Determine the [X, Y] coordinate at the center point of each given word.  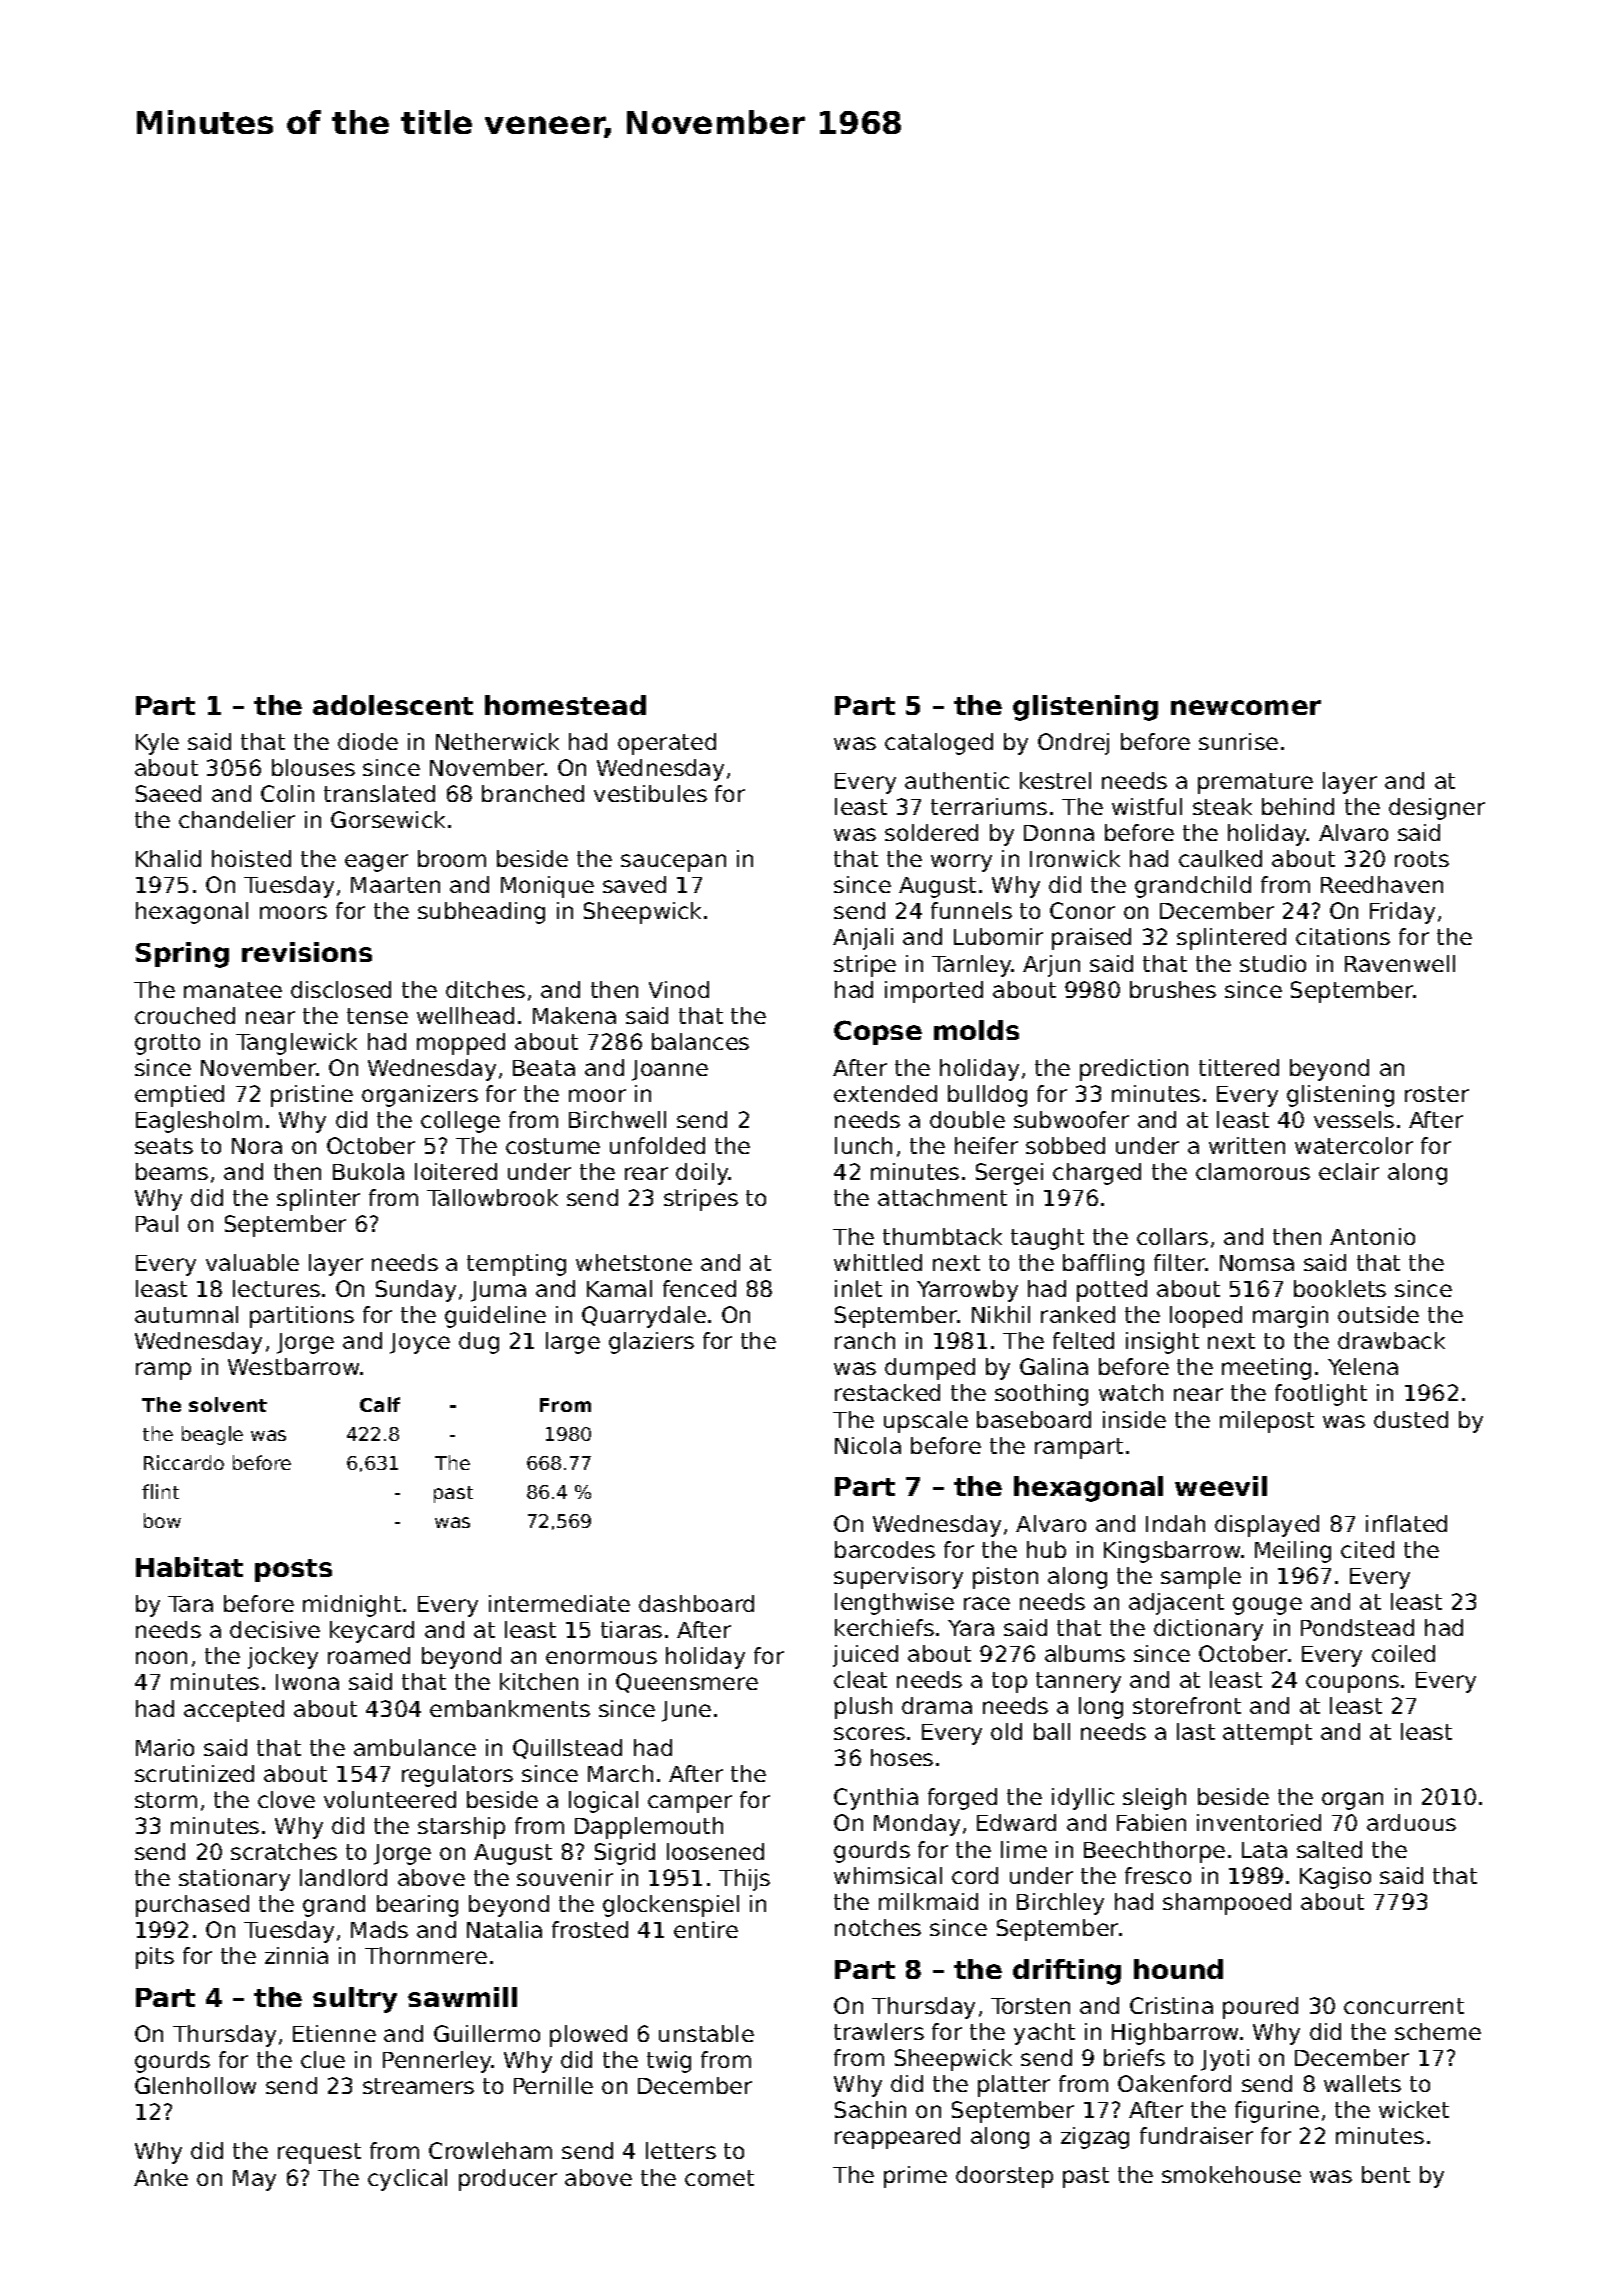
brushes [1173, 989]
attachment [942, 1197]
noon [161, 1657]
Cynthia [876, 1799]
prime [915, 2177]
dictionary [1208, 1630]
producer [508, 2180]
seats [164, 1146]
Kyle [157, 744]
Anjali [863, 939]
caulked [1220, 858]
